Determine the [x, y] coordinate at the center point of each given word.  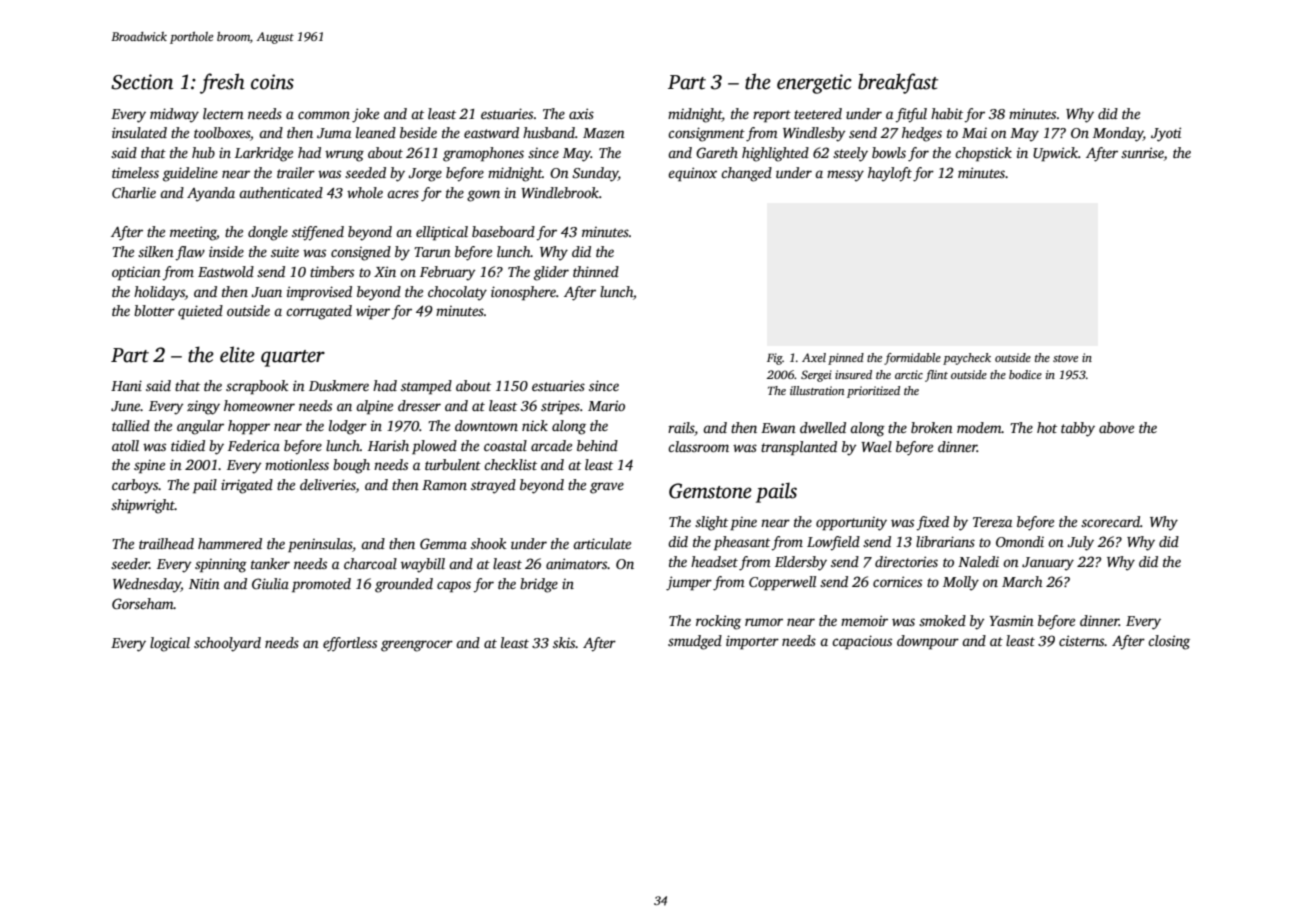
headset [714, 561]
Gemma [443, 543]
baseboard [503, 231]
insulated [139, 132]
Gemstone [710, 491]
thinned [596, 271]
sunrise [1142, 154]
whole [365, 192]
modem [979, 427]
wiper [373, 312]
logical [170, 644]
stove [1065, 358]
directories [906, 561]
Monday [1118, 134]
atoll [125, 445]
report [772, 116]
